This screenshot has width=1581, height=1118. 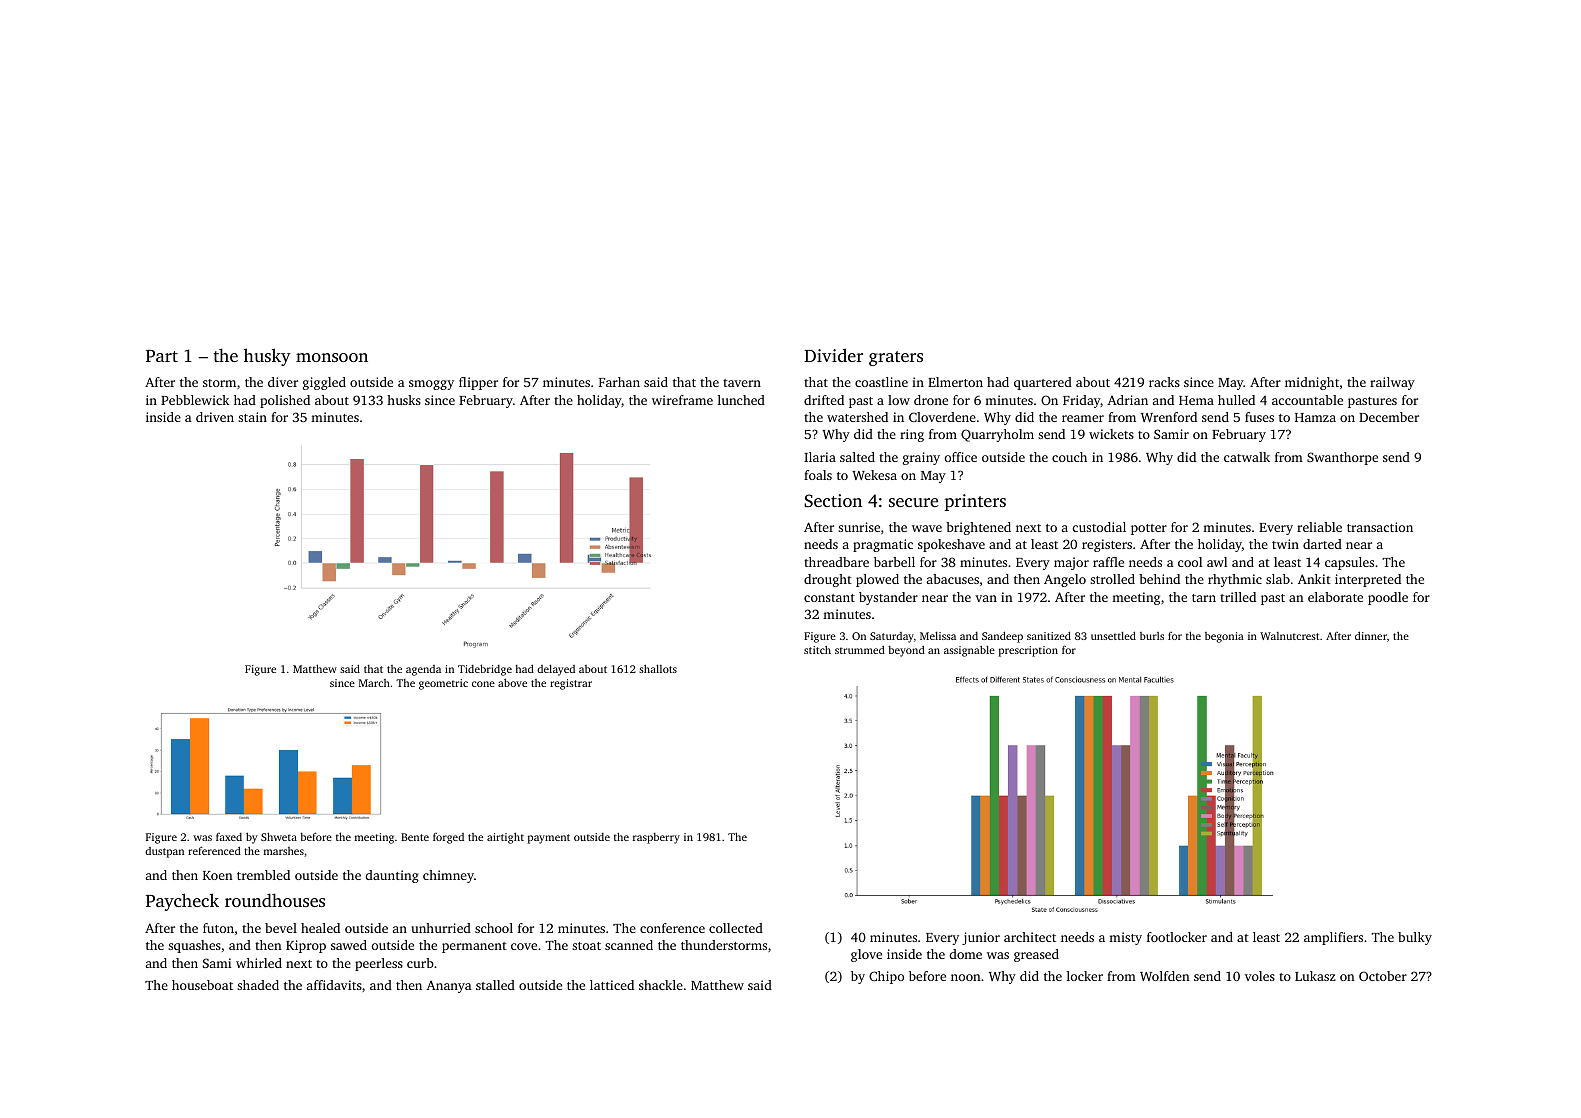 What do you see at coordinates (252, 417) in the screenshot?
I see `stain` at bounding box center [252, 417].
